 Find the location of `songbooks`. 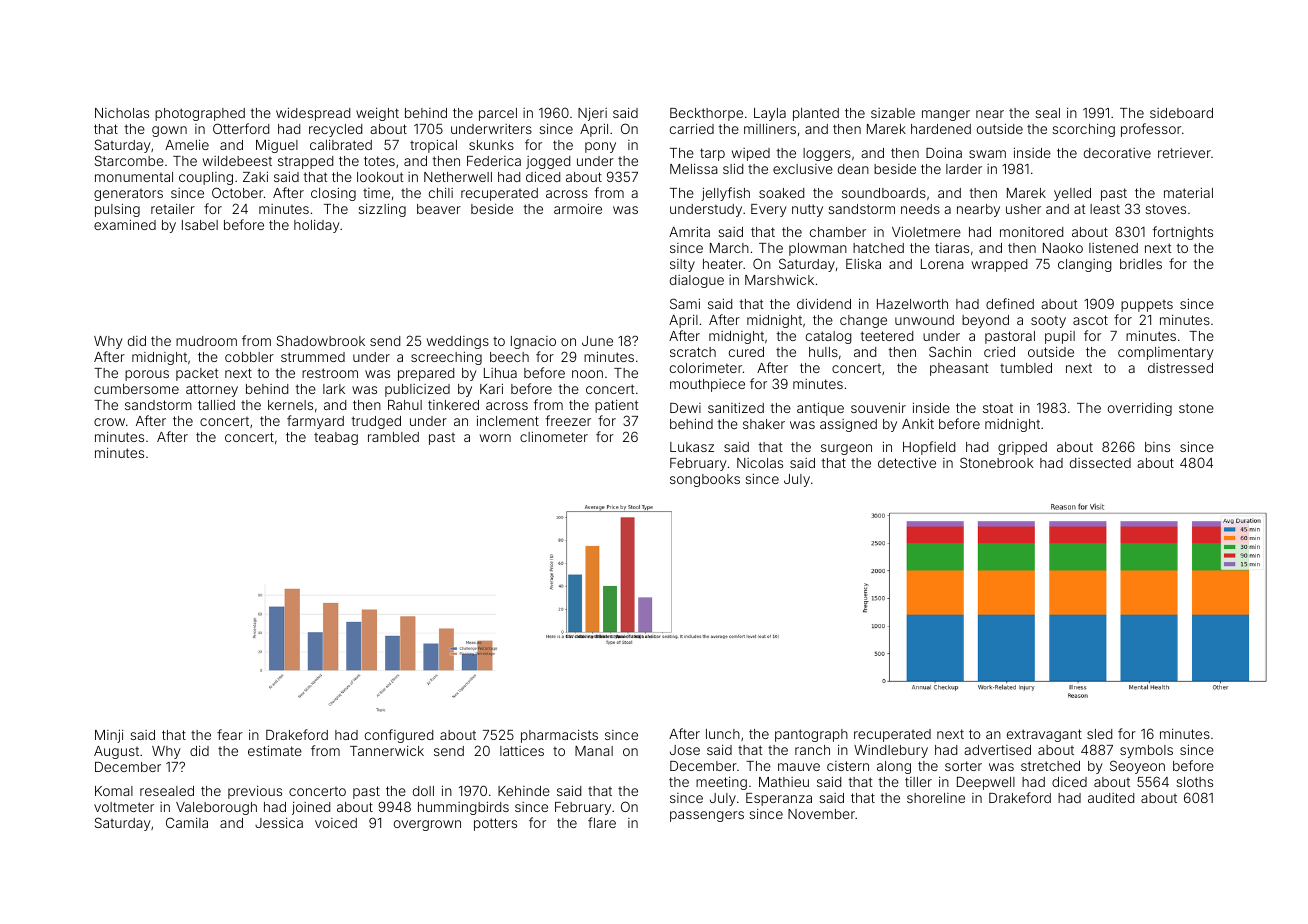

songbooks is located at coordinates (705, 480).
